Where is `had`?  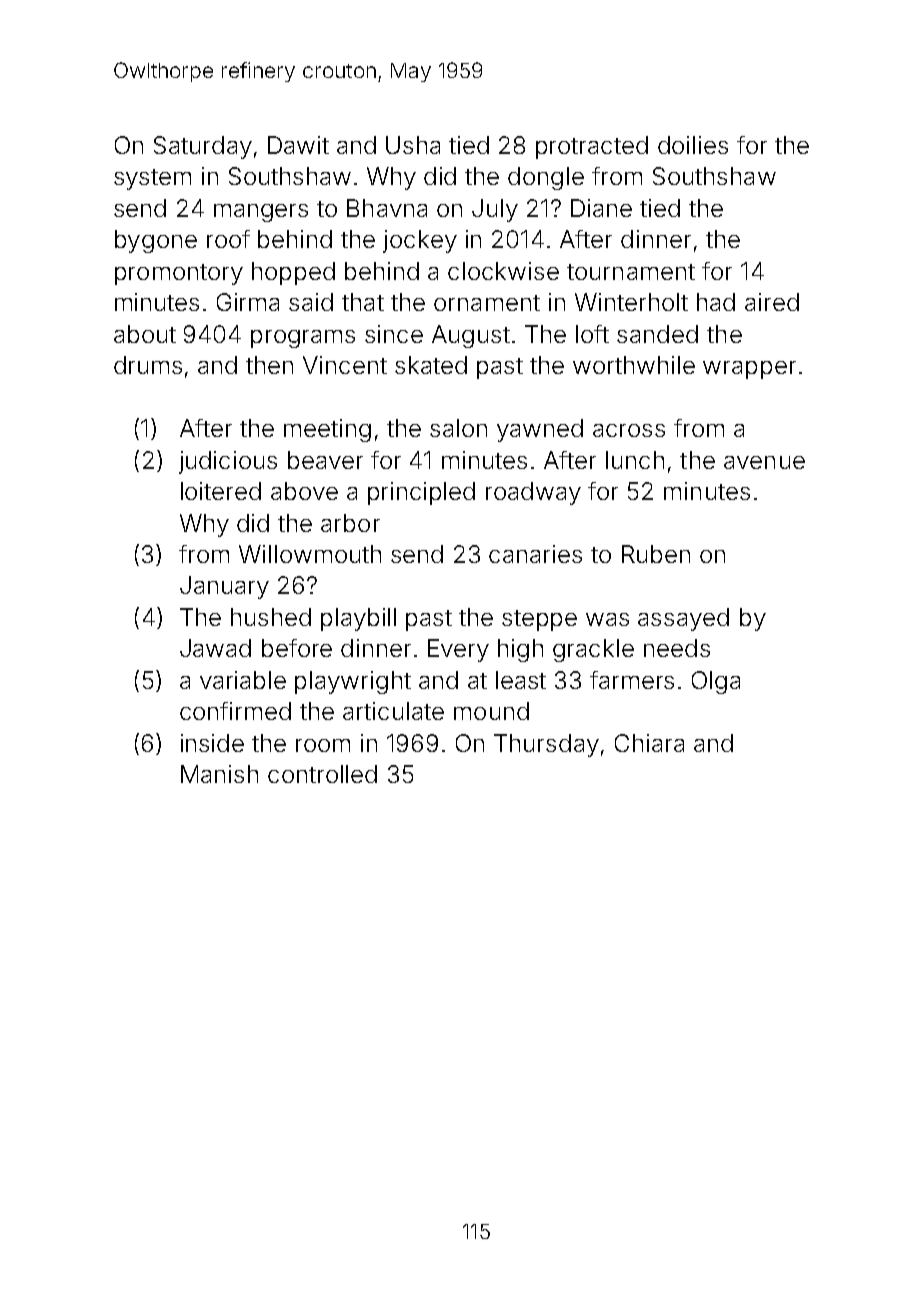
had is located at coordinates (716, 302).
